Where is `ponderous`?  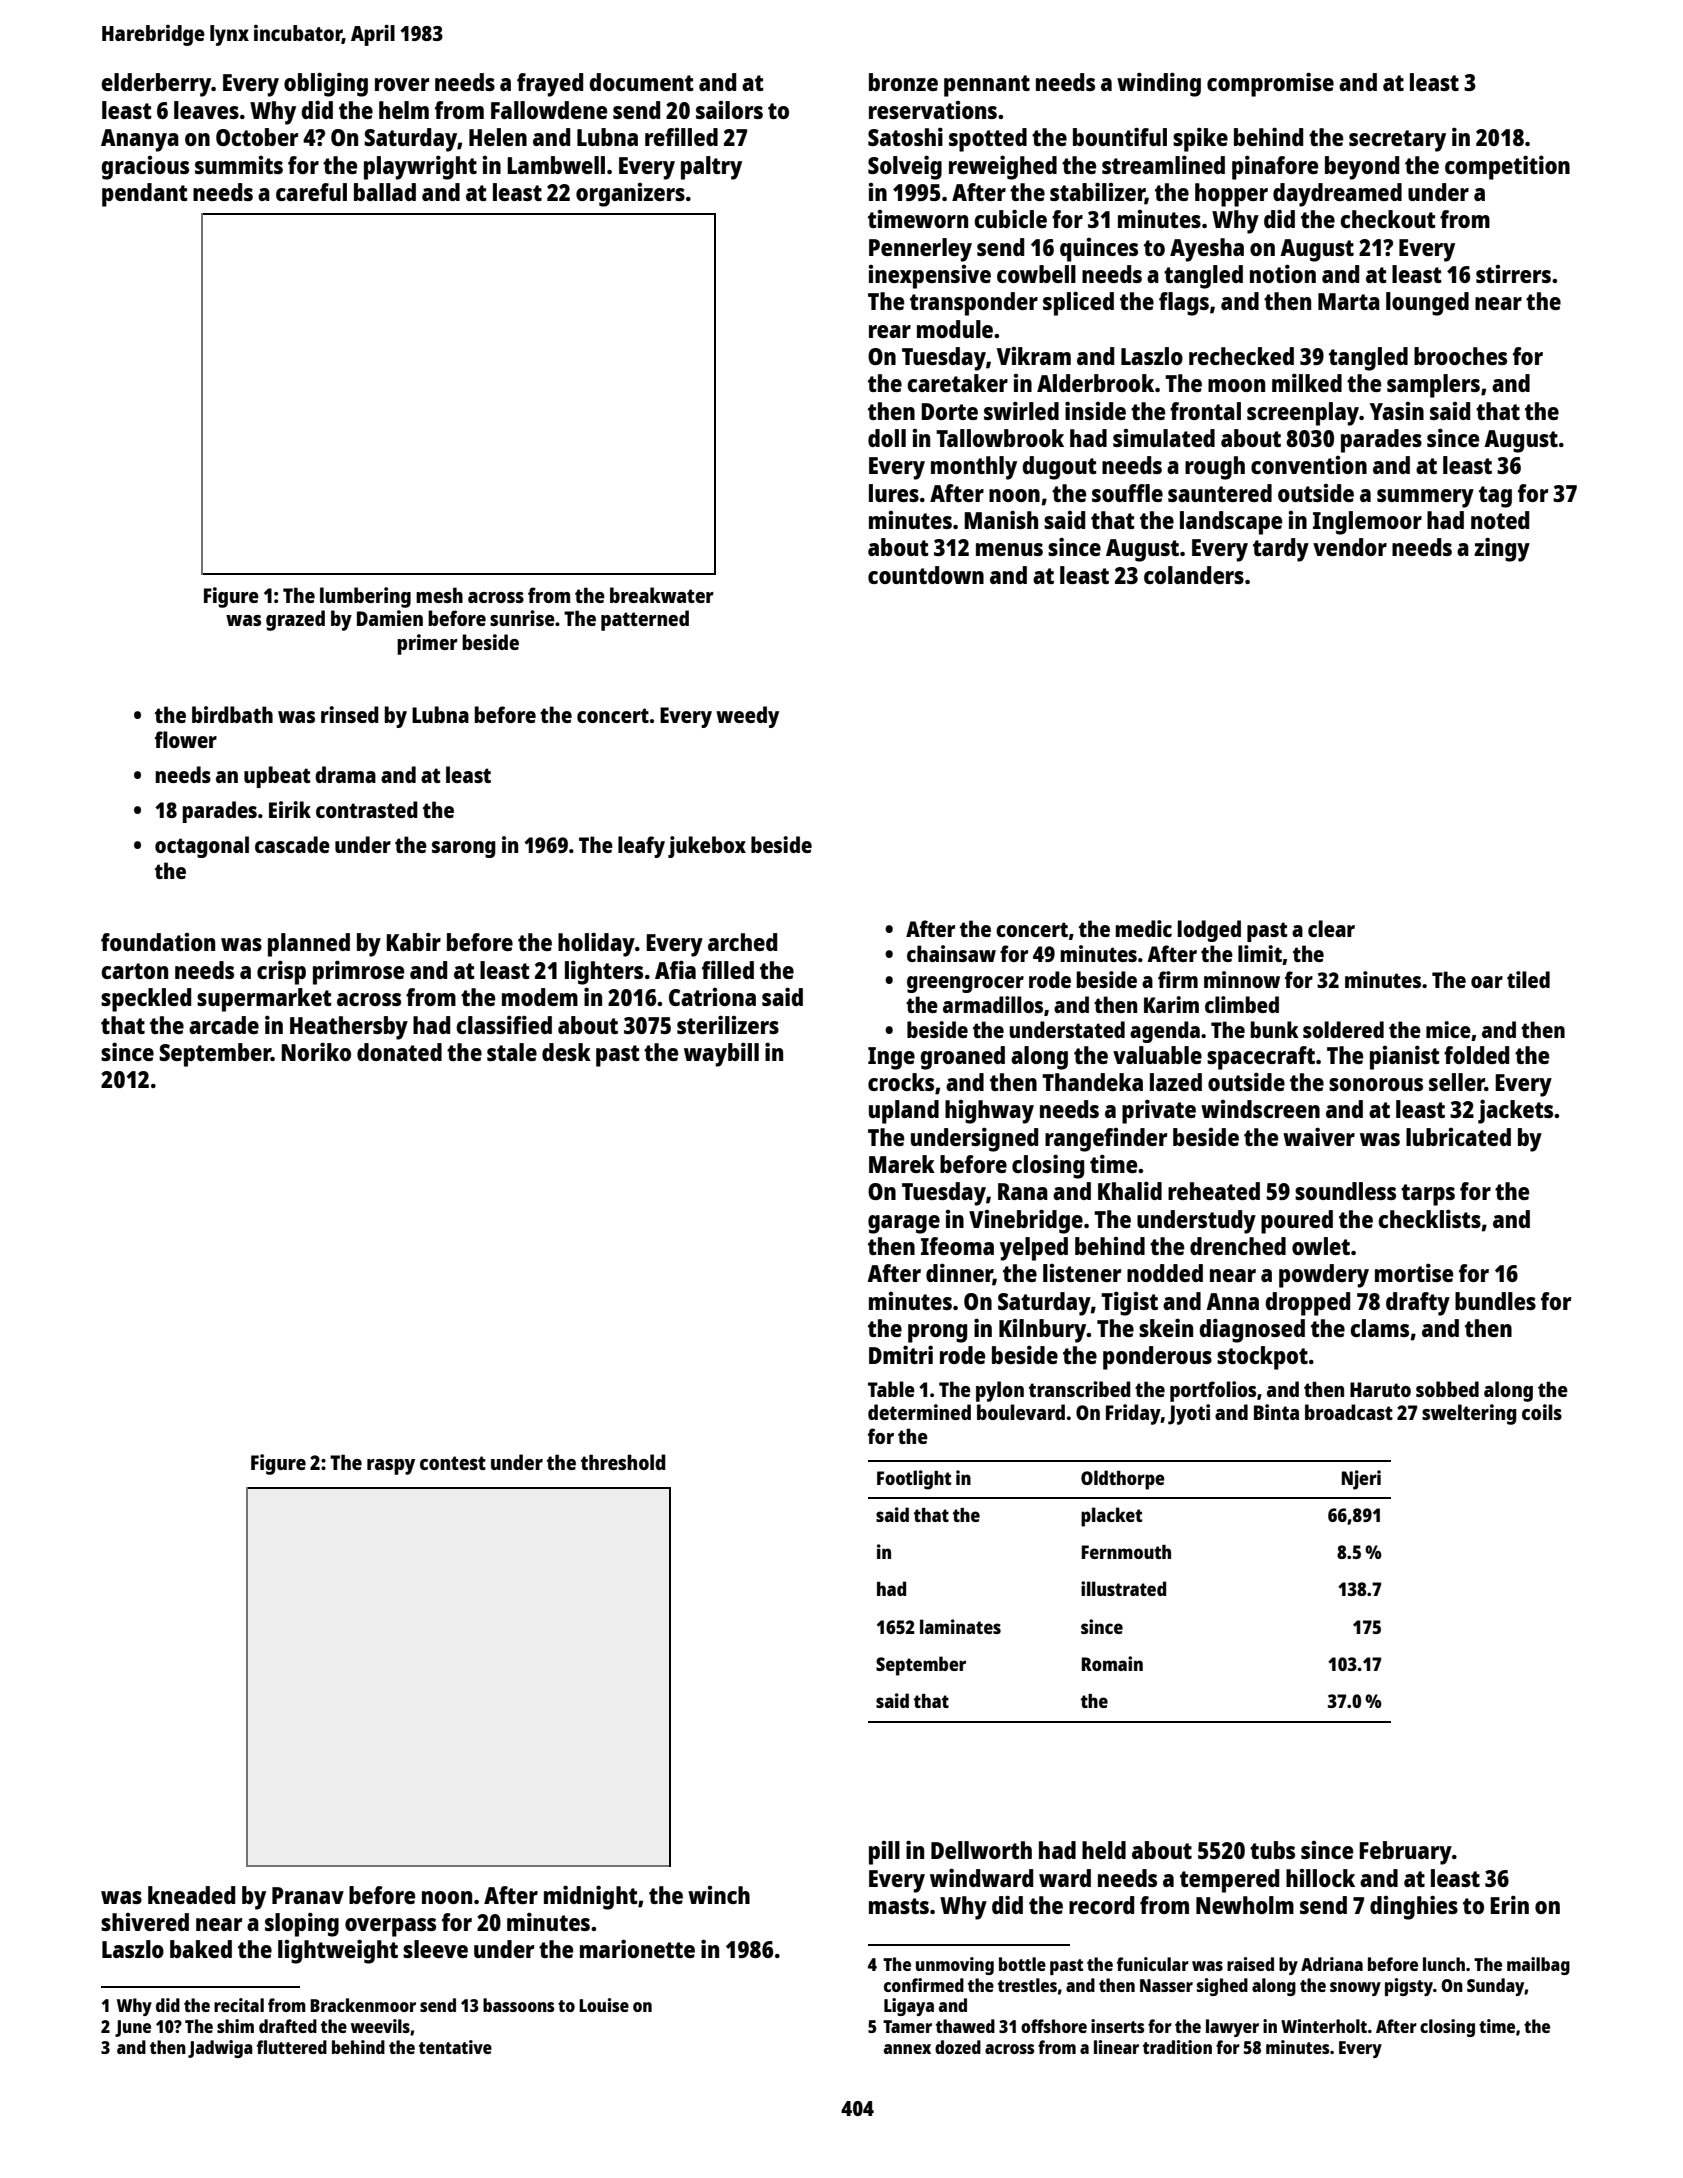
ponderous is located at coordinates (1157, 1358).
